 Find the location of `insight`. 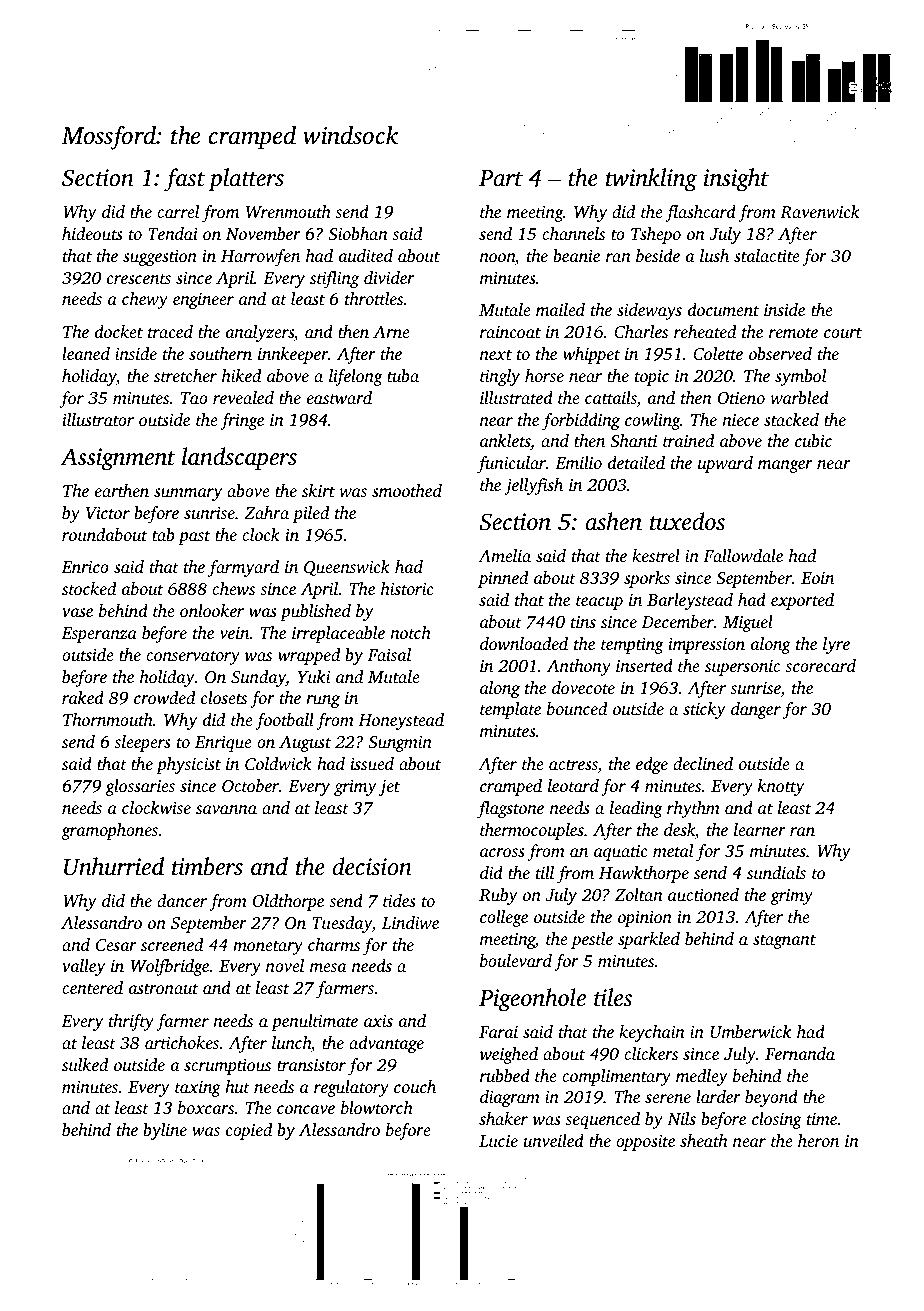

insight is located at coordinates (736, 180).
